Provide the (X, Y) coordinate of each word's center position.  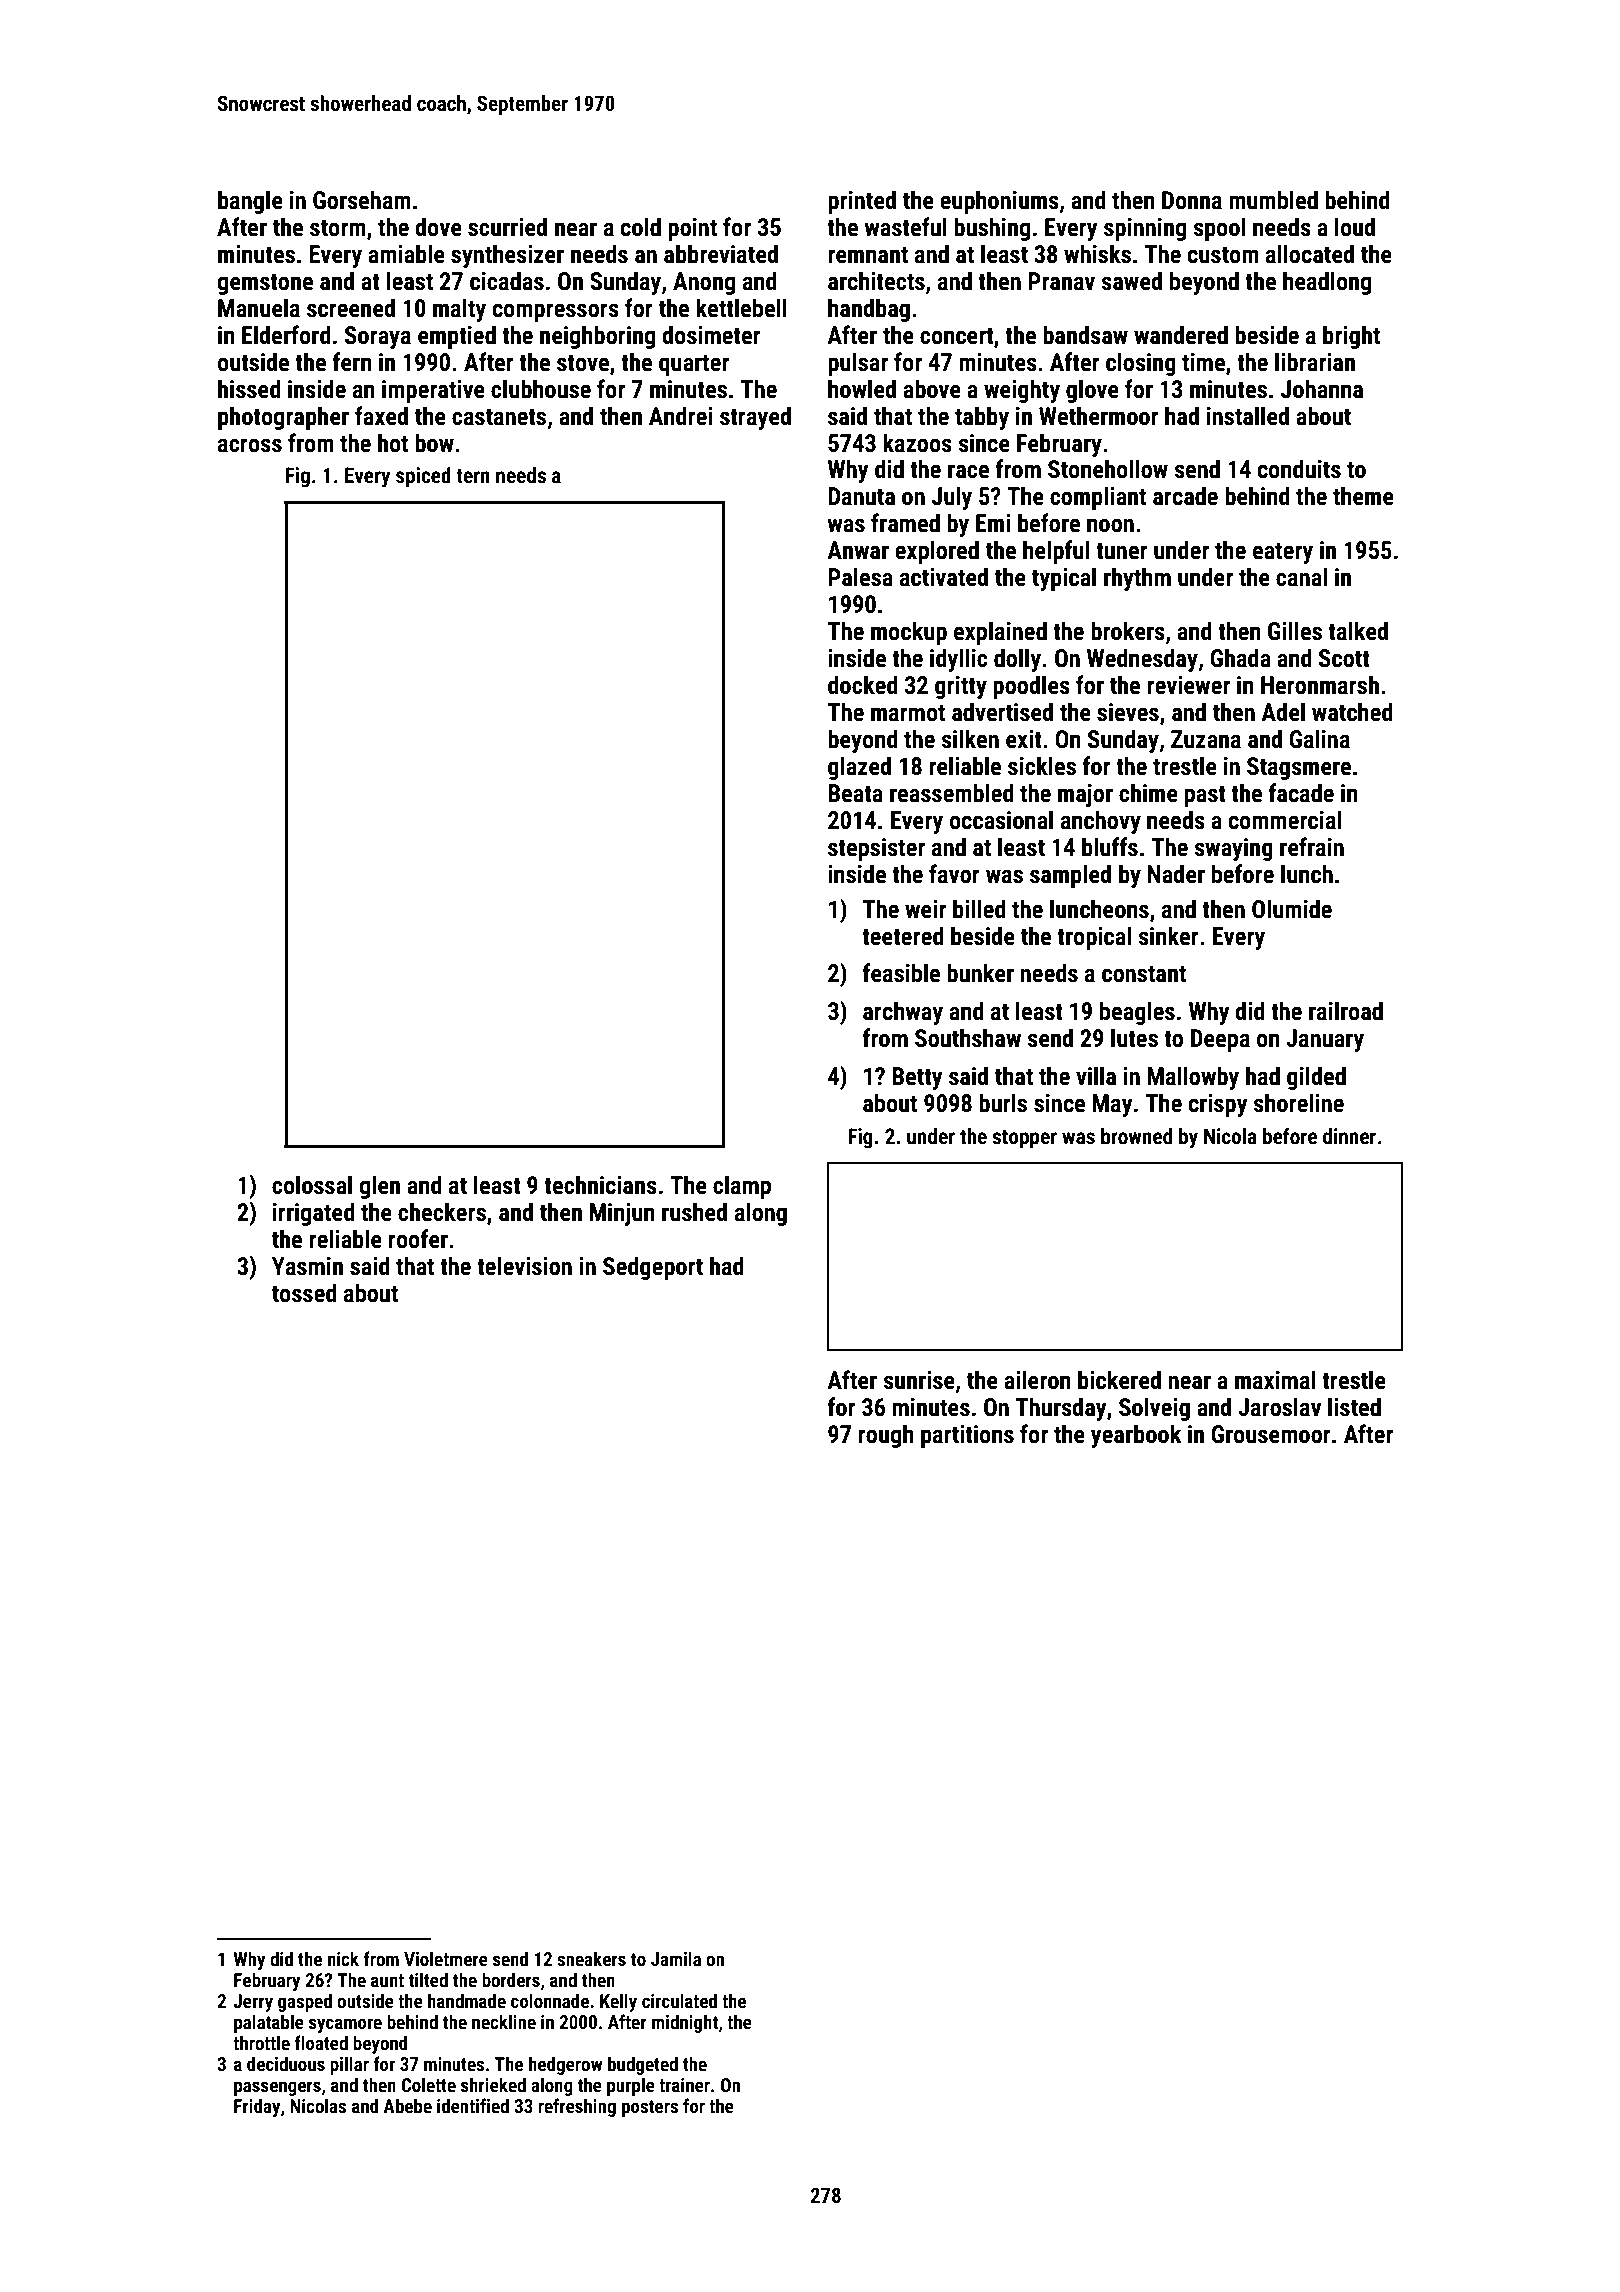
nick (343, 1958)
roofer (418, 1239)
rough (886, 1436)
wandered (1181, 335)
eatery (1283, 553)
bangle (250, 202)
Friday (257, 2107)
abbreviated (721, 254)
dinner (1349, 1136)
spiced (423, 477)
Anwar (858, 550)
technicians (600, 1185)
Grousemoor (1271, 1434)
